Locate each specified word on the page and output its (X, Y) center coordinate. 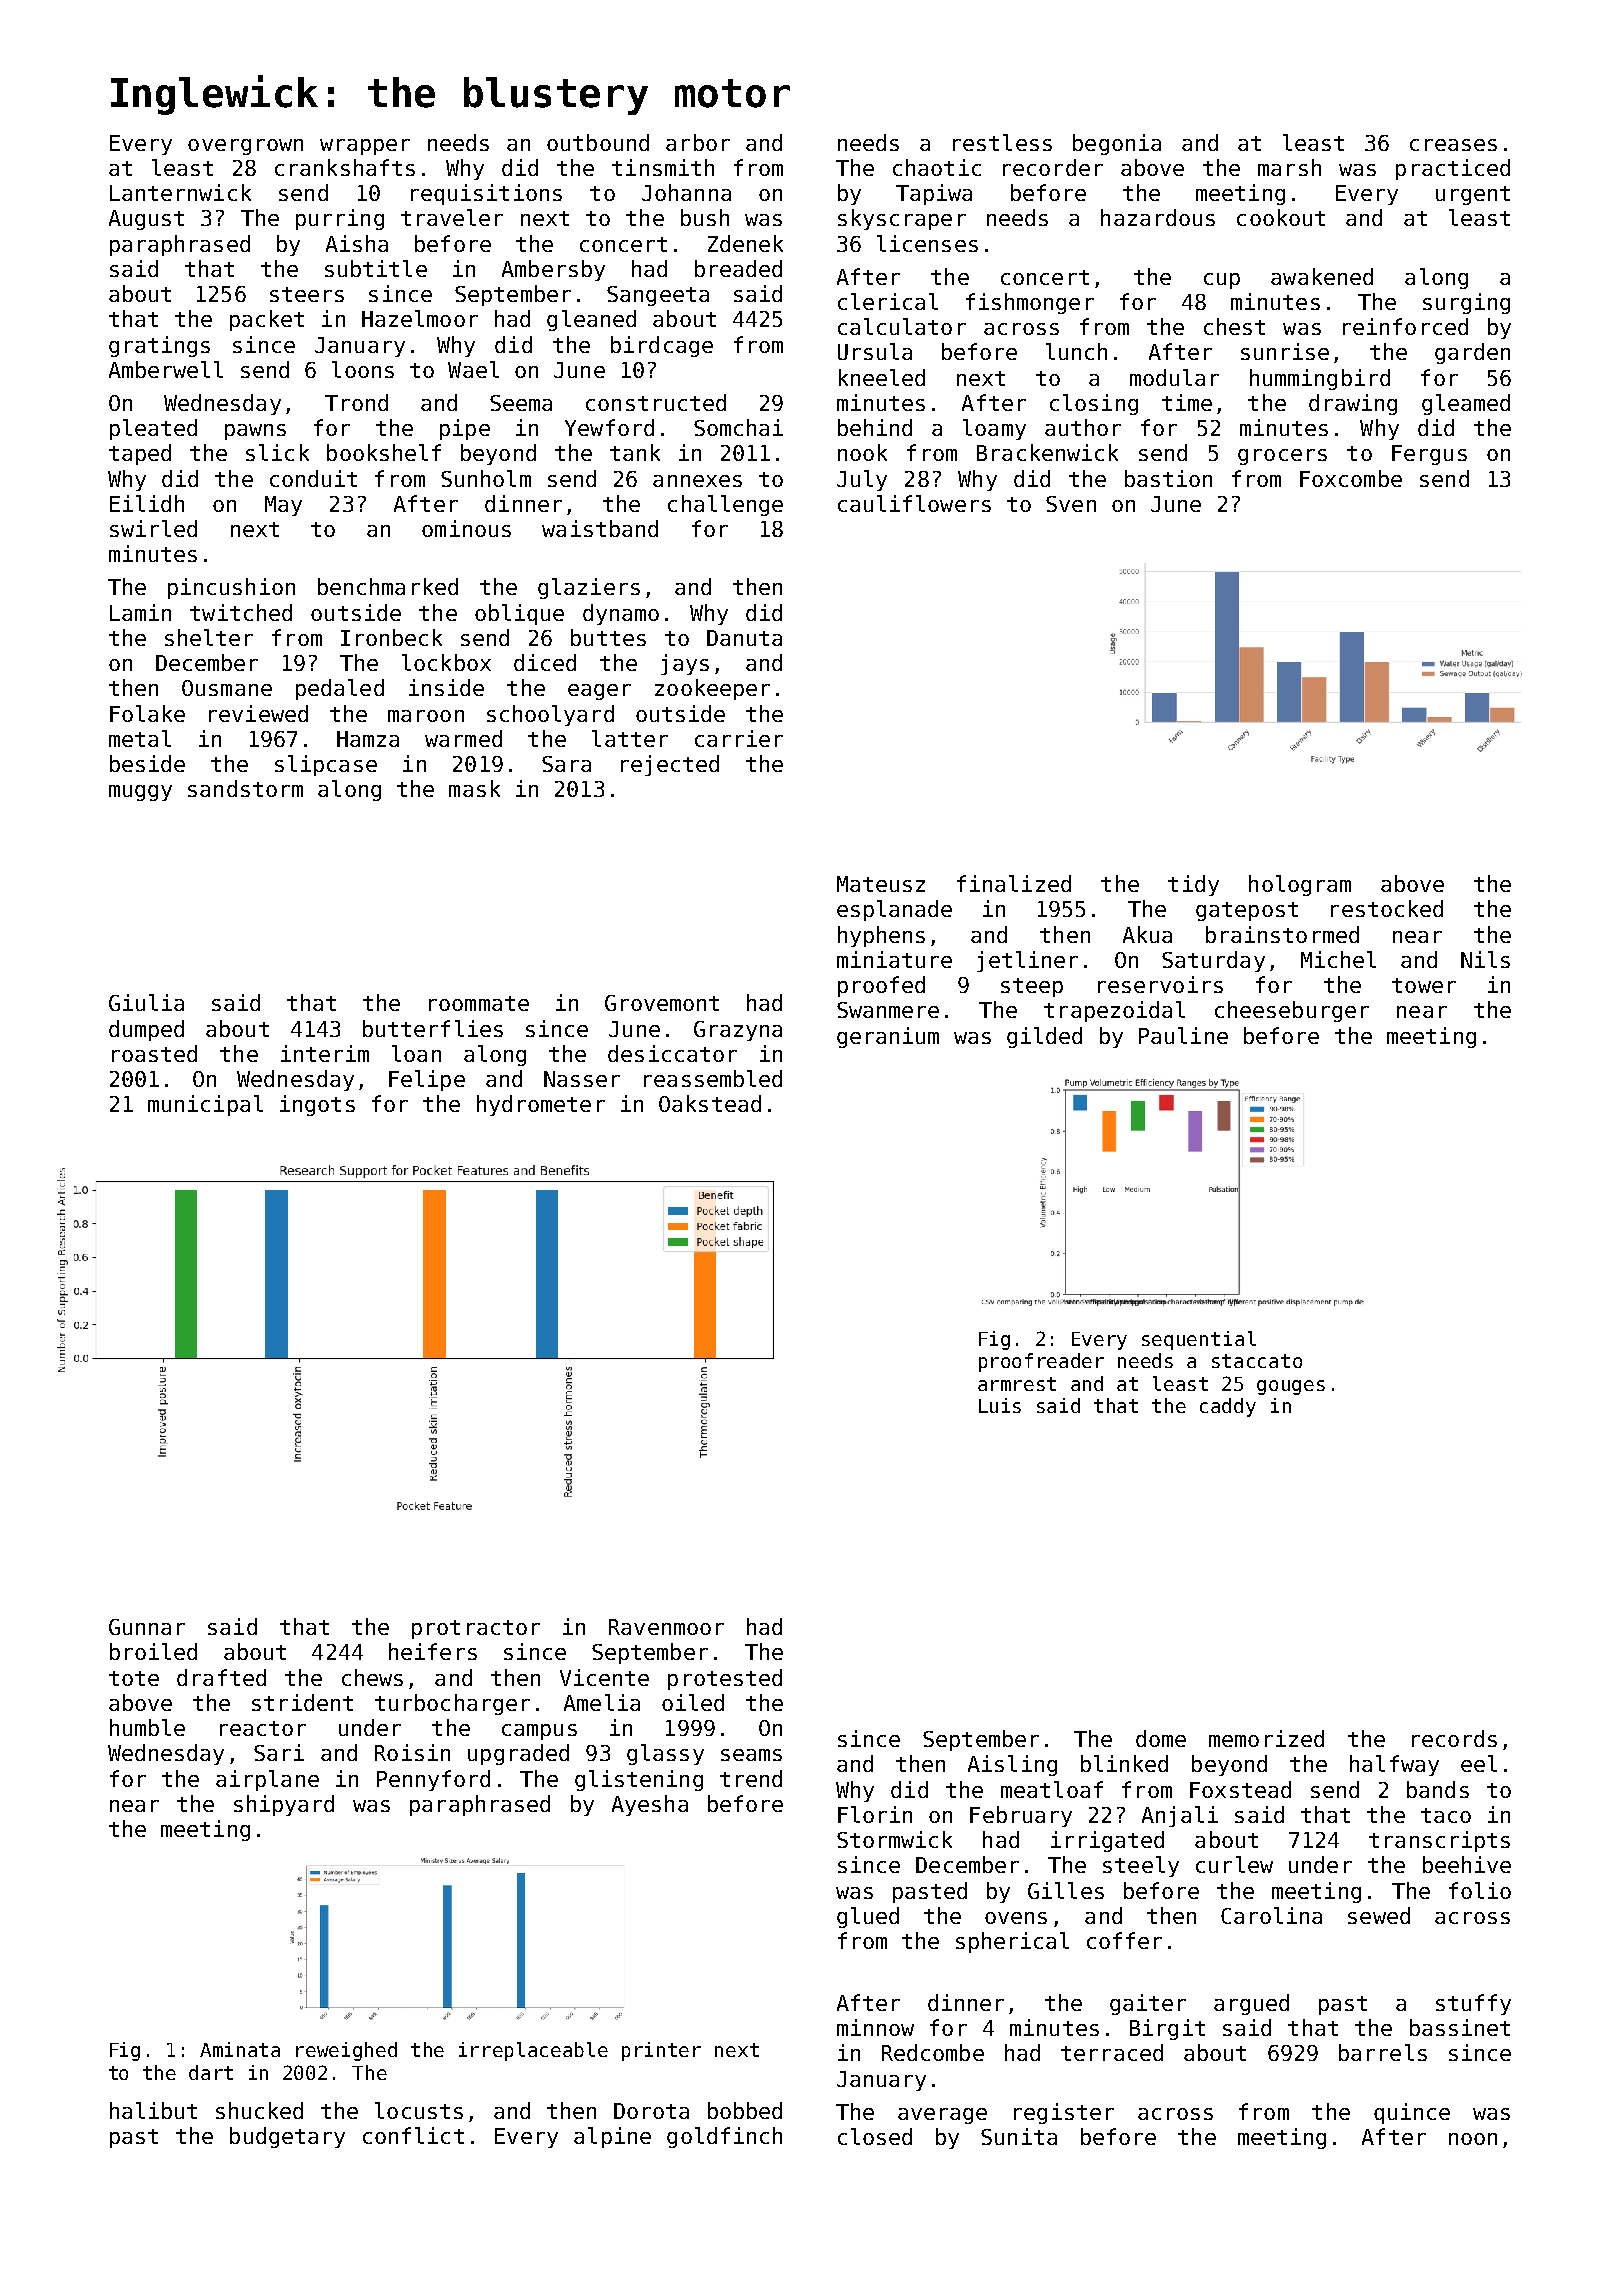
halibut (153, 2110)
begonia (1117, 144)
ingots (317, 1105)
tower (1424, 985)
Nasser (582, 1079)
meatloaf (1052, 1789)
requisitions (486, 194)
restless (1002, 142)
